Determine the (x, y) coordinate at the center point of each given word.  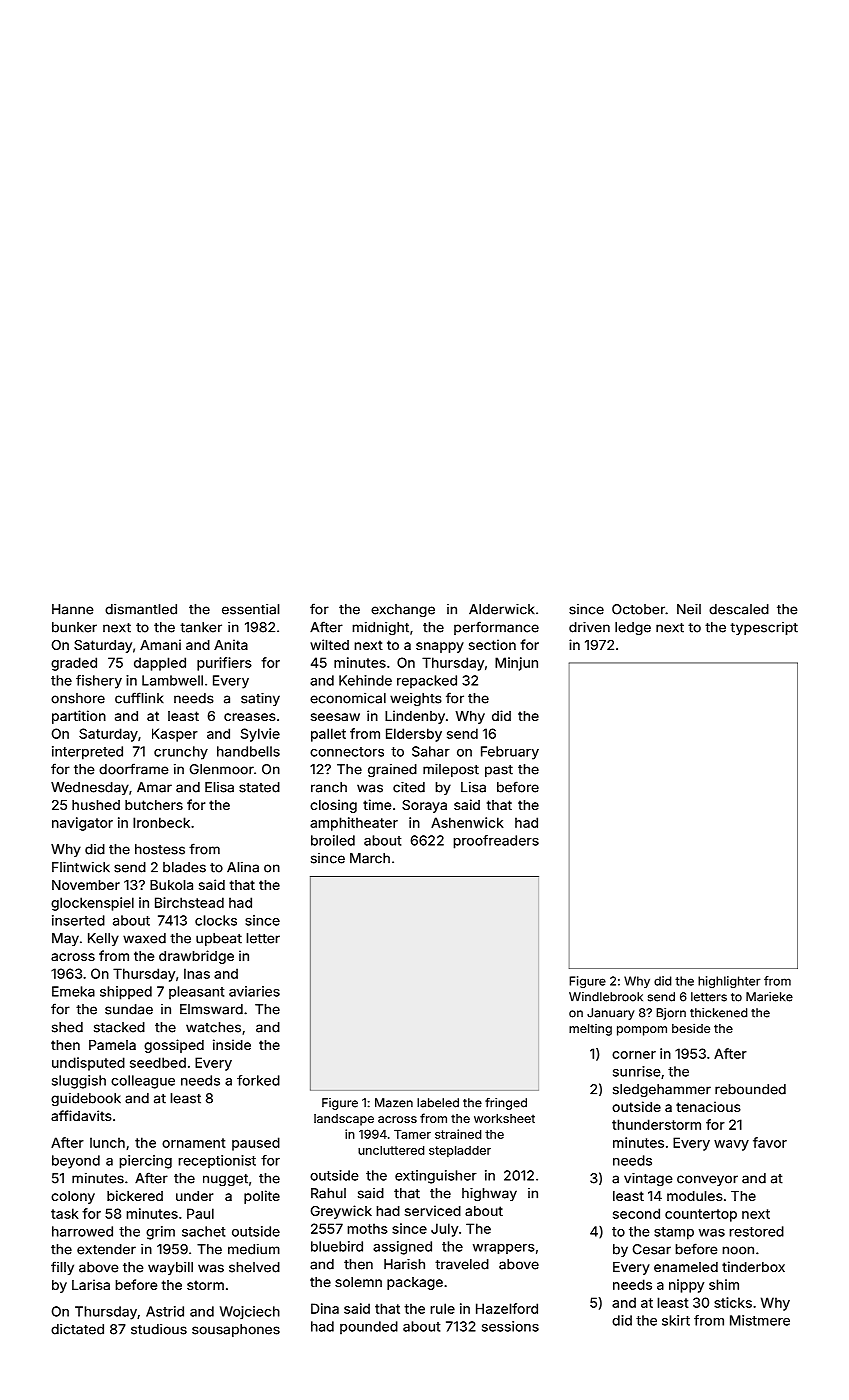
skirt (676, 1320)
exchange (403, 610)
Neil (689, 609)
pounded (369, 1327)
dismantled (141, 609)
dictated (77, 1329)
